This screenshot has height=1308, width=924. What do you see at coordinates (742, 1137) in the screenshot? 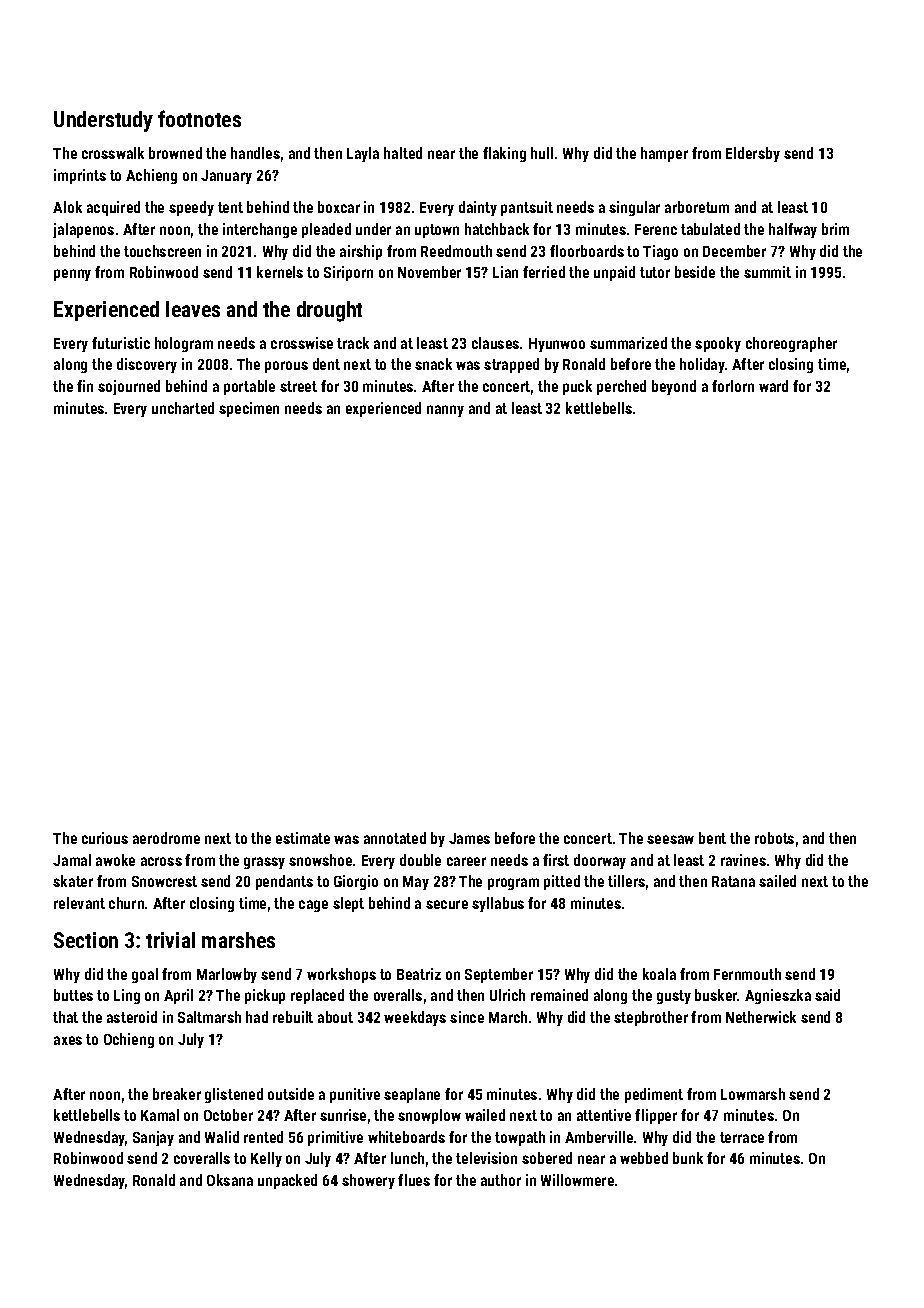
I see `terrace` at bounding box center [742, 1137].
